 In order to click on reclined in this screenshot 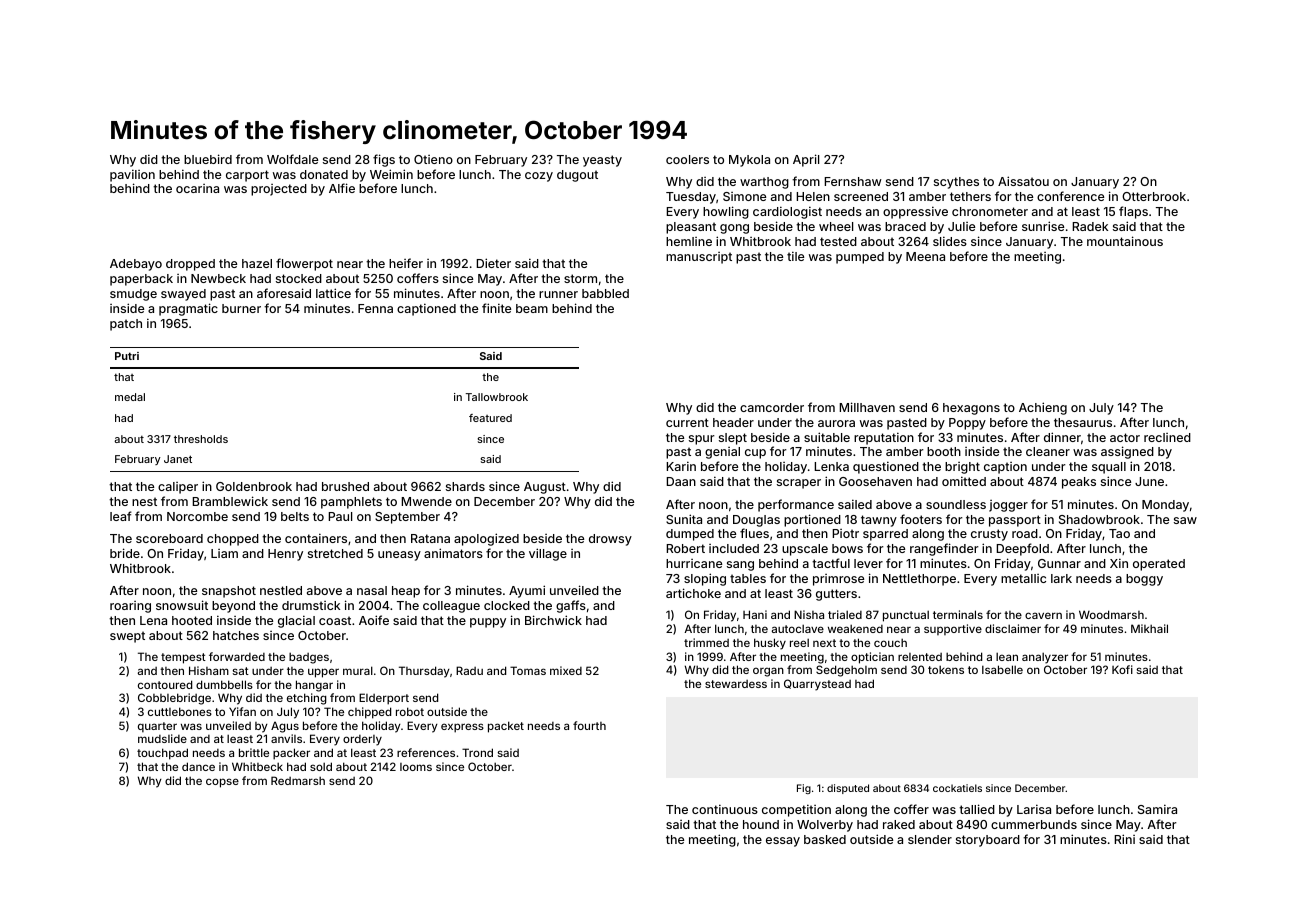, I will do `click(1167, 437)`.
